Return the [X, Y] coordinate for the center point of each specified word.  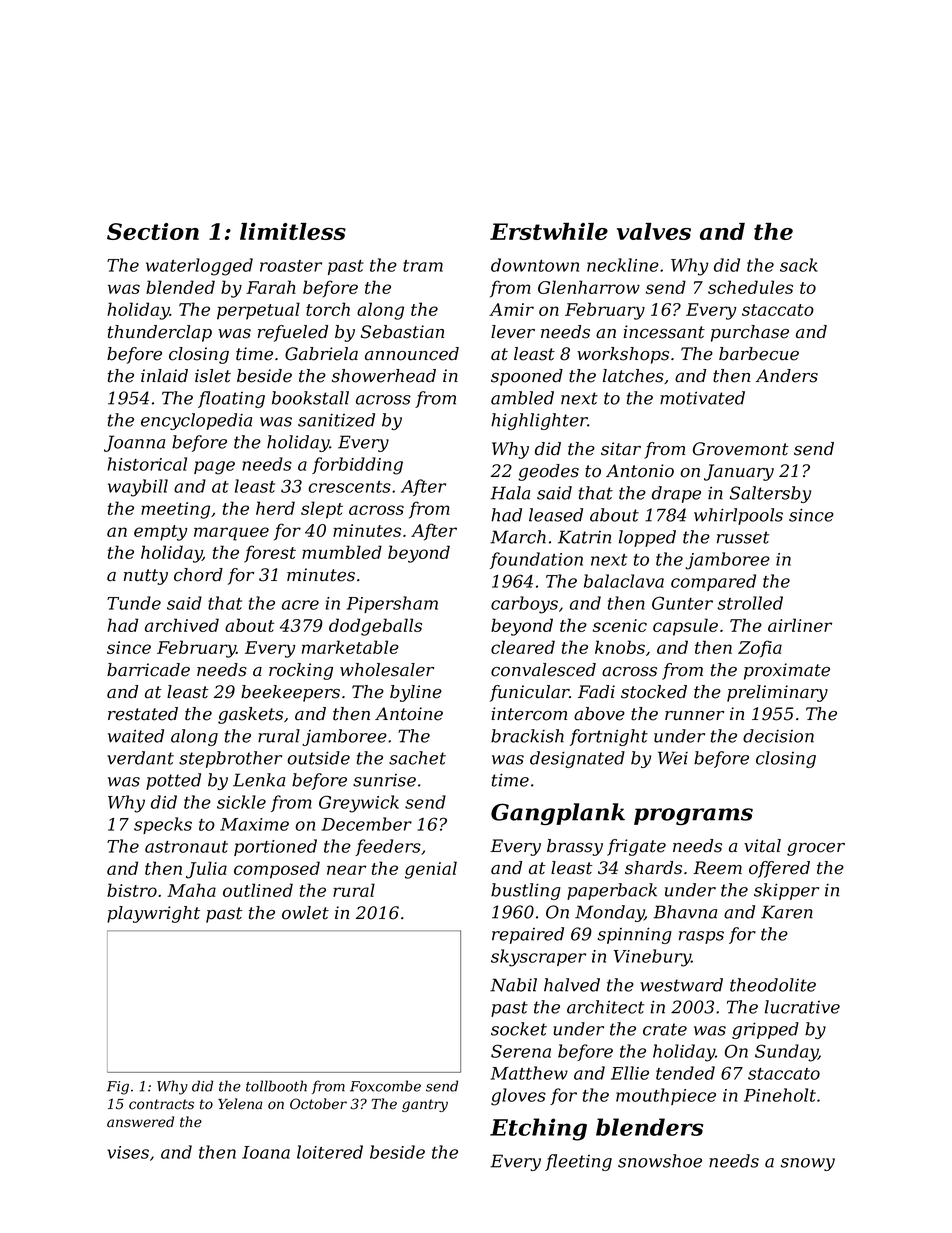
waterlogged [199, 267]
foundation [536, 560]
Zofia [760, 649]
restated [143, 714]
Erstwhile [549, 231]
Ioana [266, 1152]
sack [799, 265]
